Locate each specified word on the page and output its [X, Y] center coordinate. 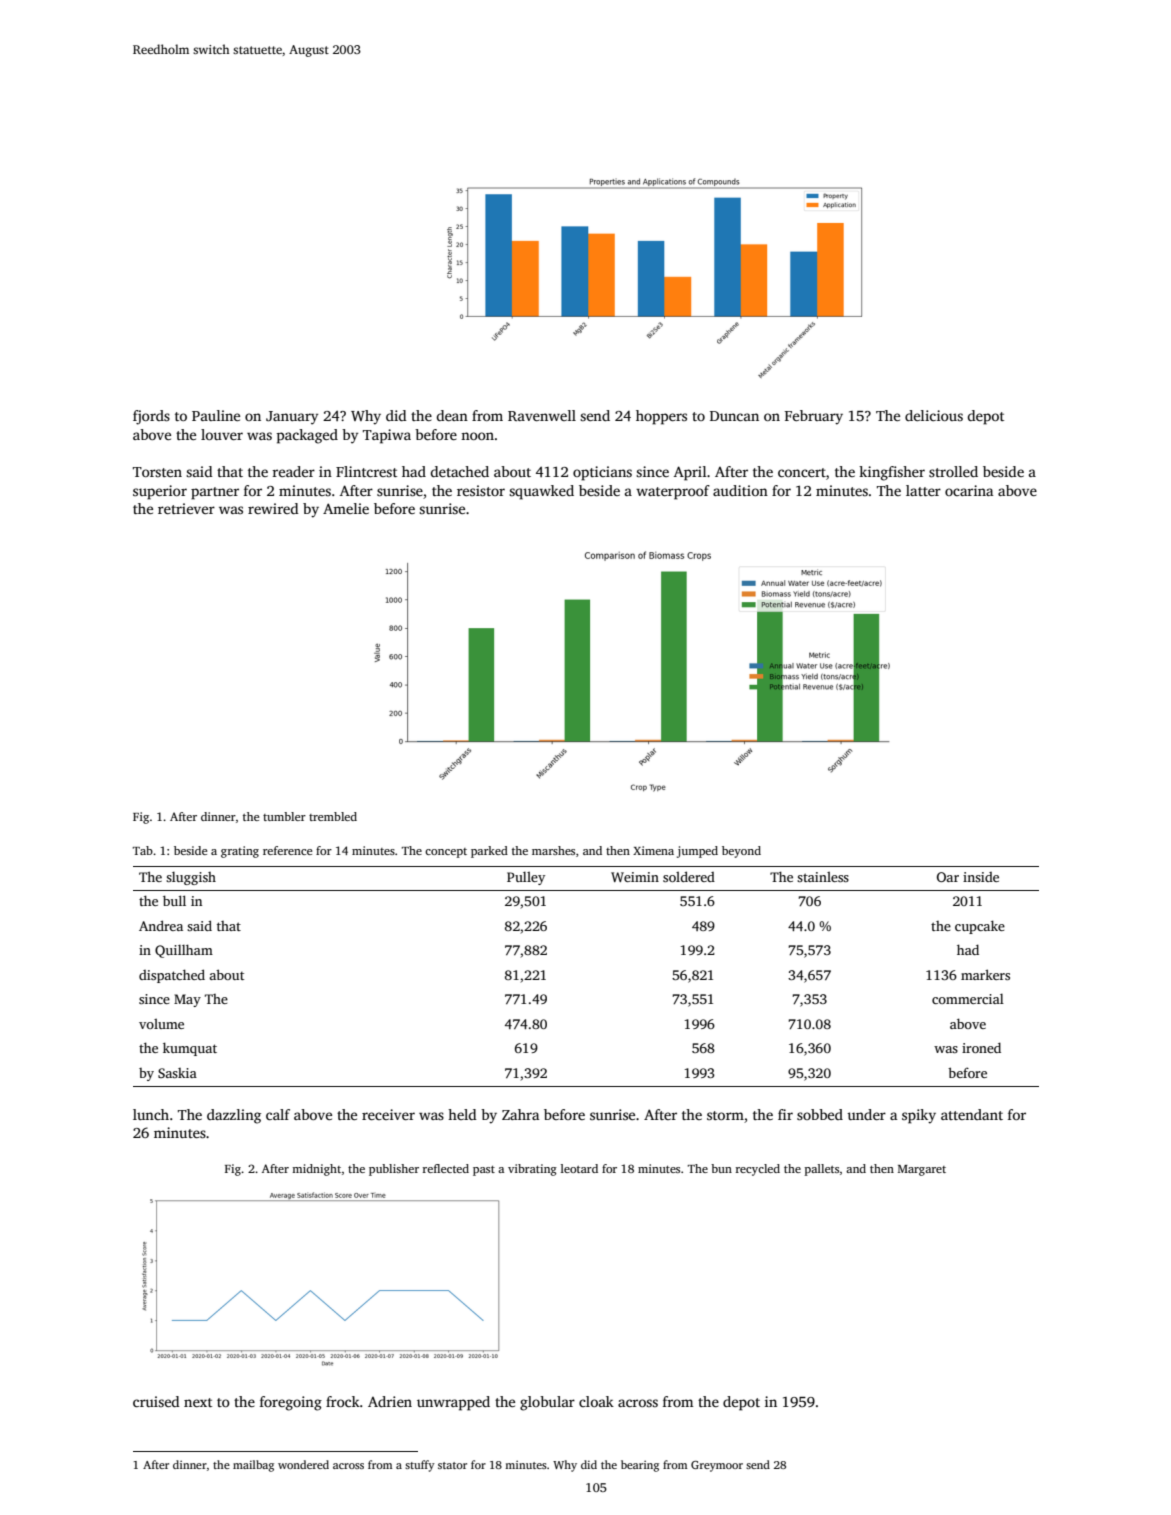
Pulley [526, 878]
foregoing [291, 1403]
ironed [981, 1047]
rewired [273, 508]
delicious [934, 415]
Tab [143, 850]
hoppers [661, 417]
